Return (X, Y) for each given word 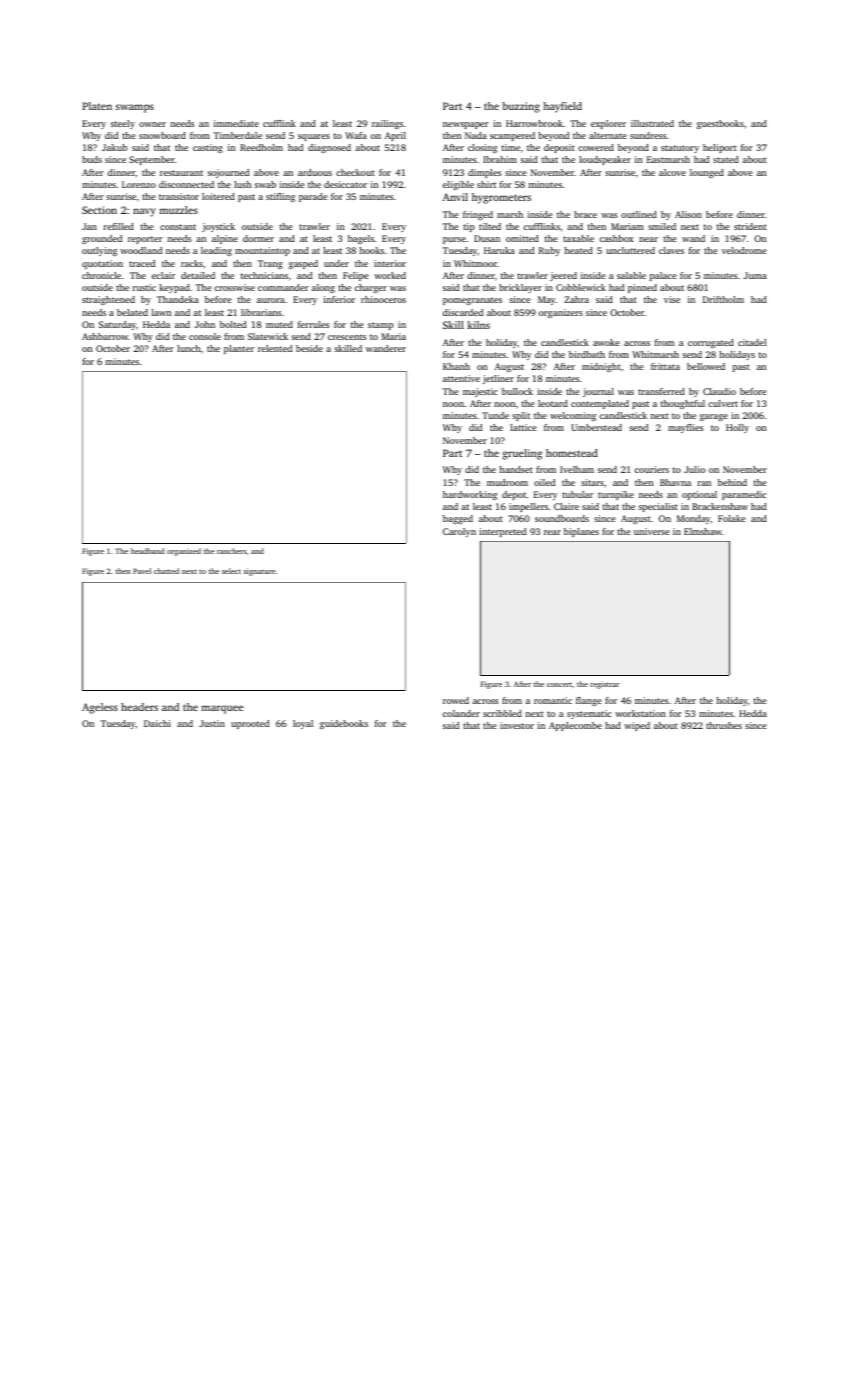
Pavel (142, 571)
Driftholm (723, 299)
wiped (637, 726)
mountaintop (262, 251)
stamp (381, 326)
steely (123, 124)
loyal (303, 724)
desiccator (345, 184)
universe (652, 531)
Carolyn (459, 532)
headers (139, 707)
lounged (707, 173)
